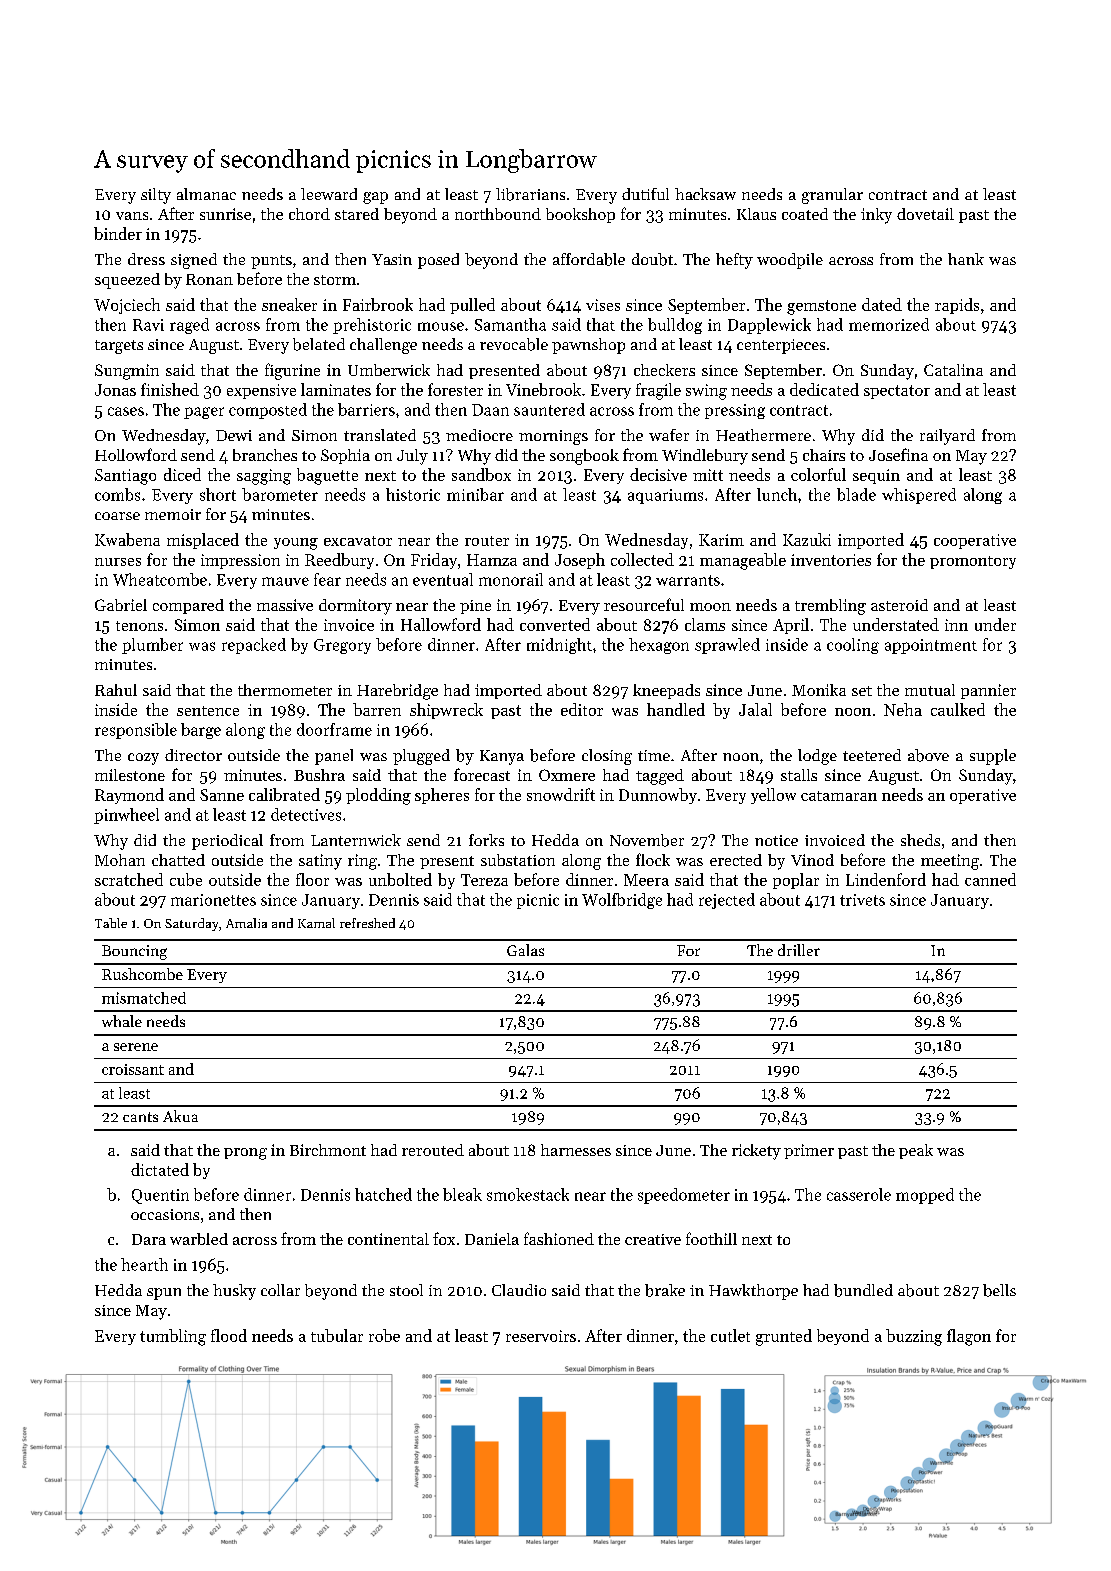 The height and width of the page is (1571, 1111). What do you see at coordinates (914, 1337) in the page?
I see `buzzing` at bounding box center [914, 1337].
